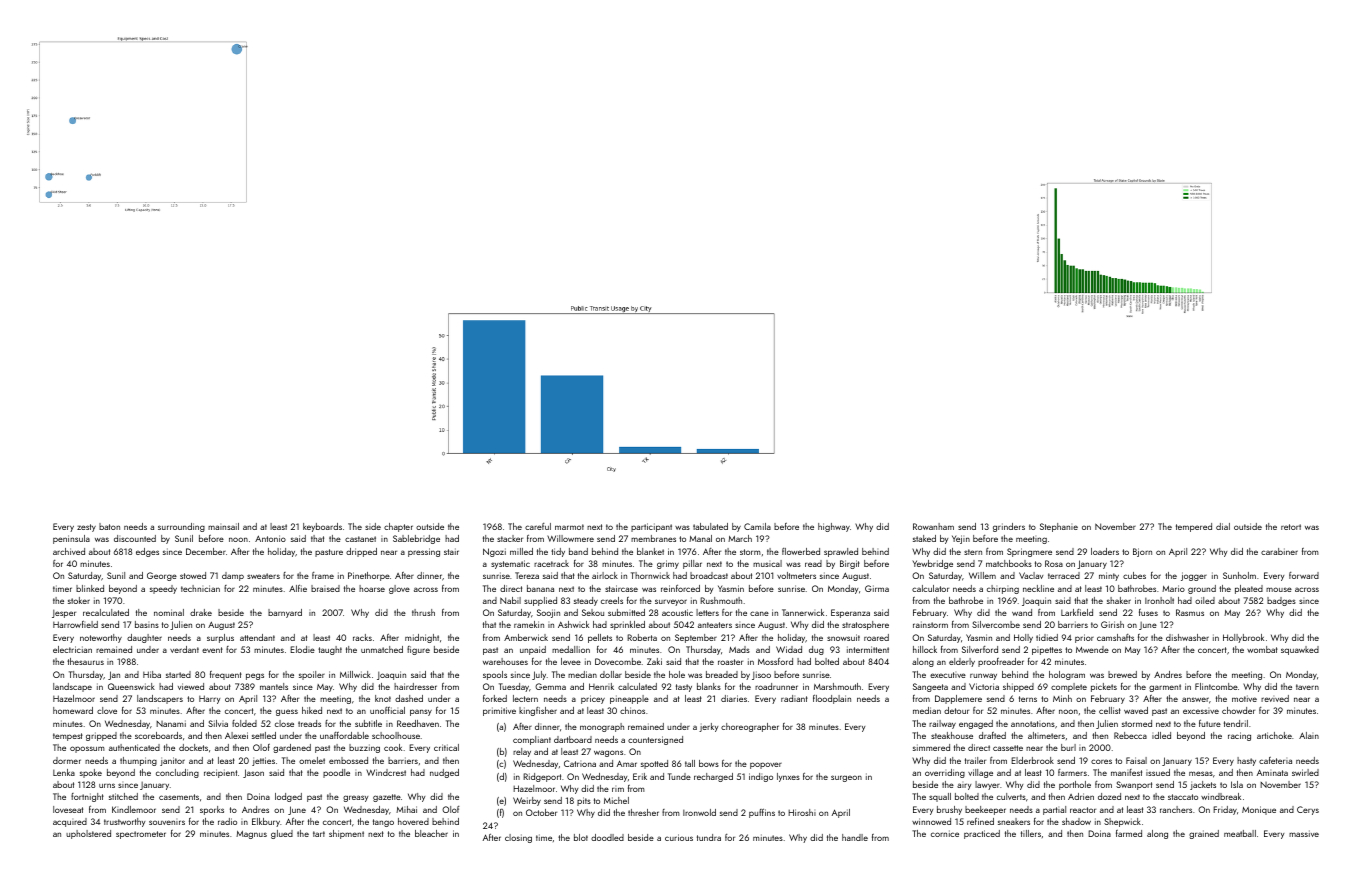  What do you see at coordinates (251, 835) in the page?
I see `Magnus` at bounding box center [251, 835].
